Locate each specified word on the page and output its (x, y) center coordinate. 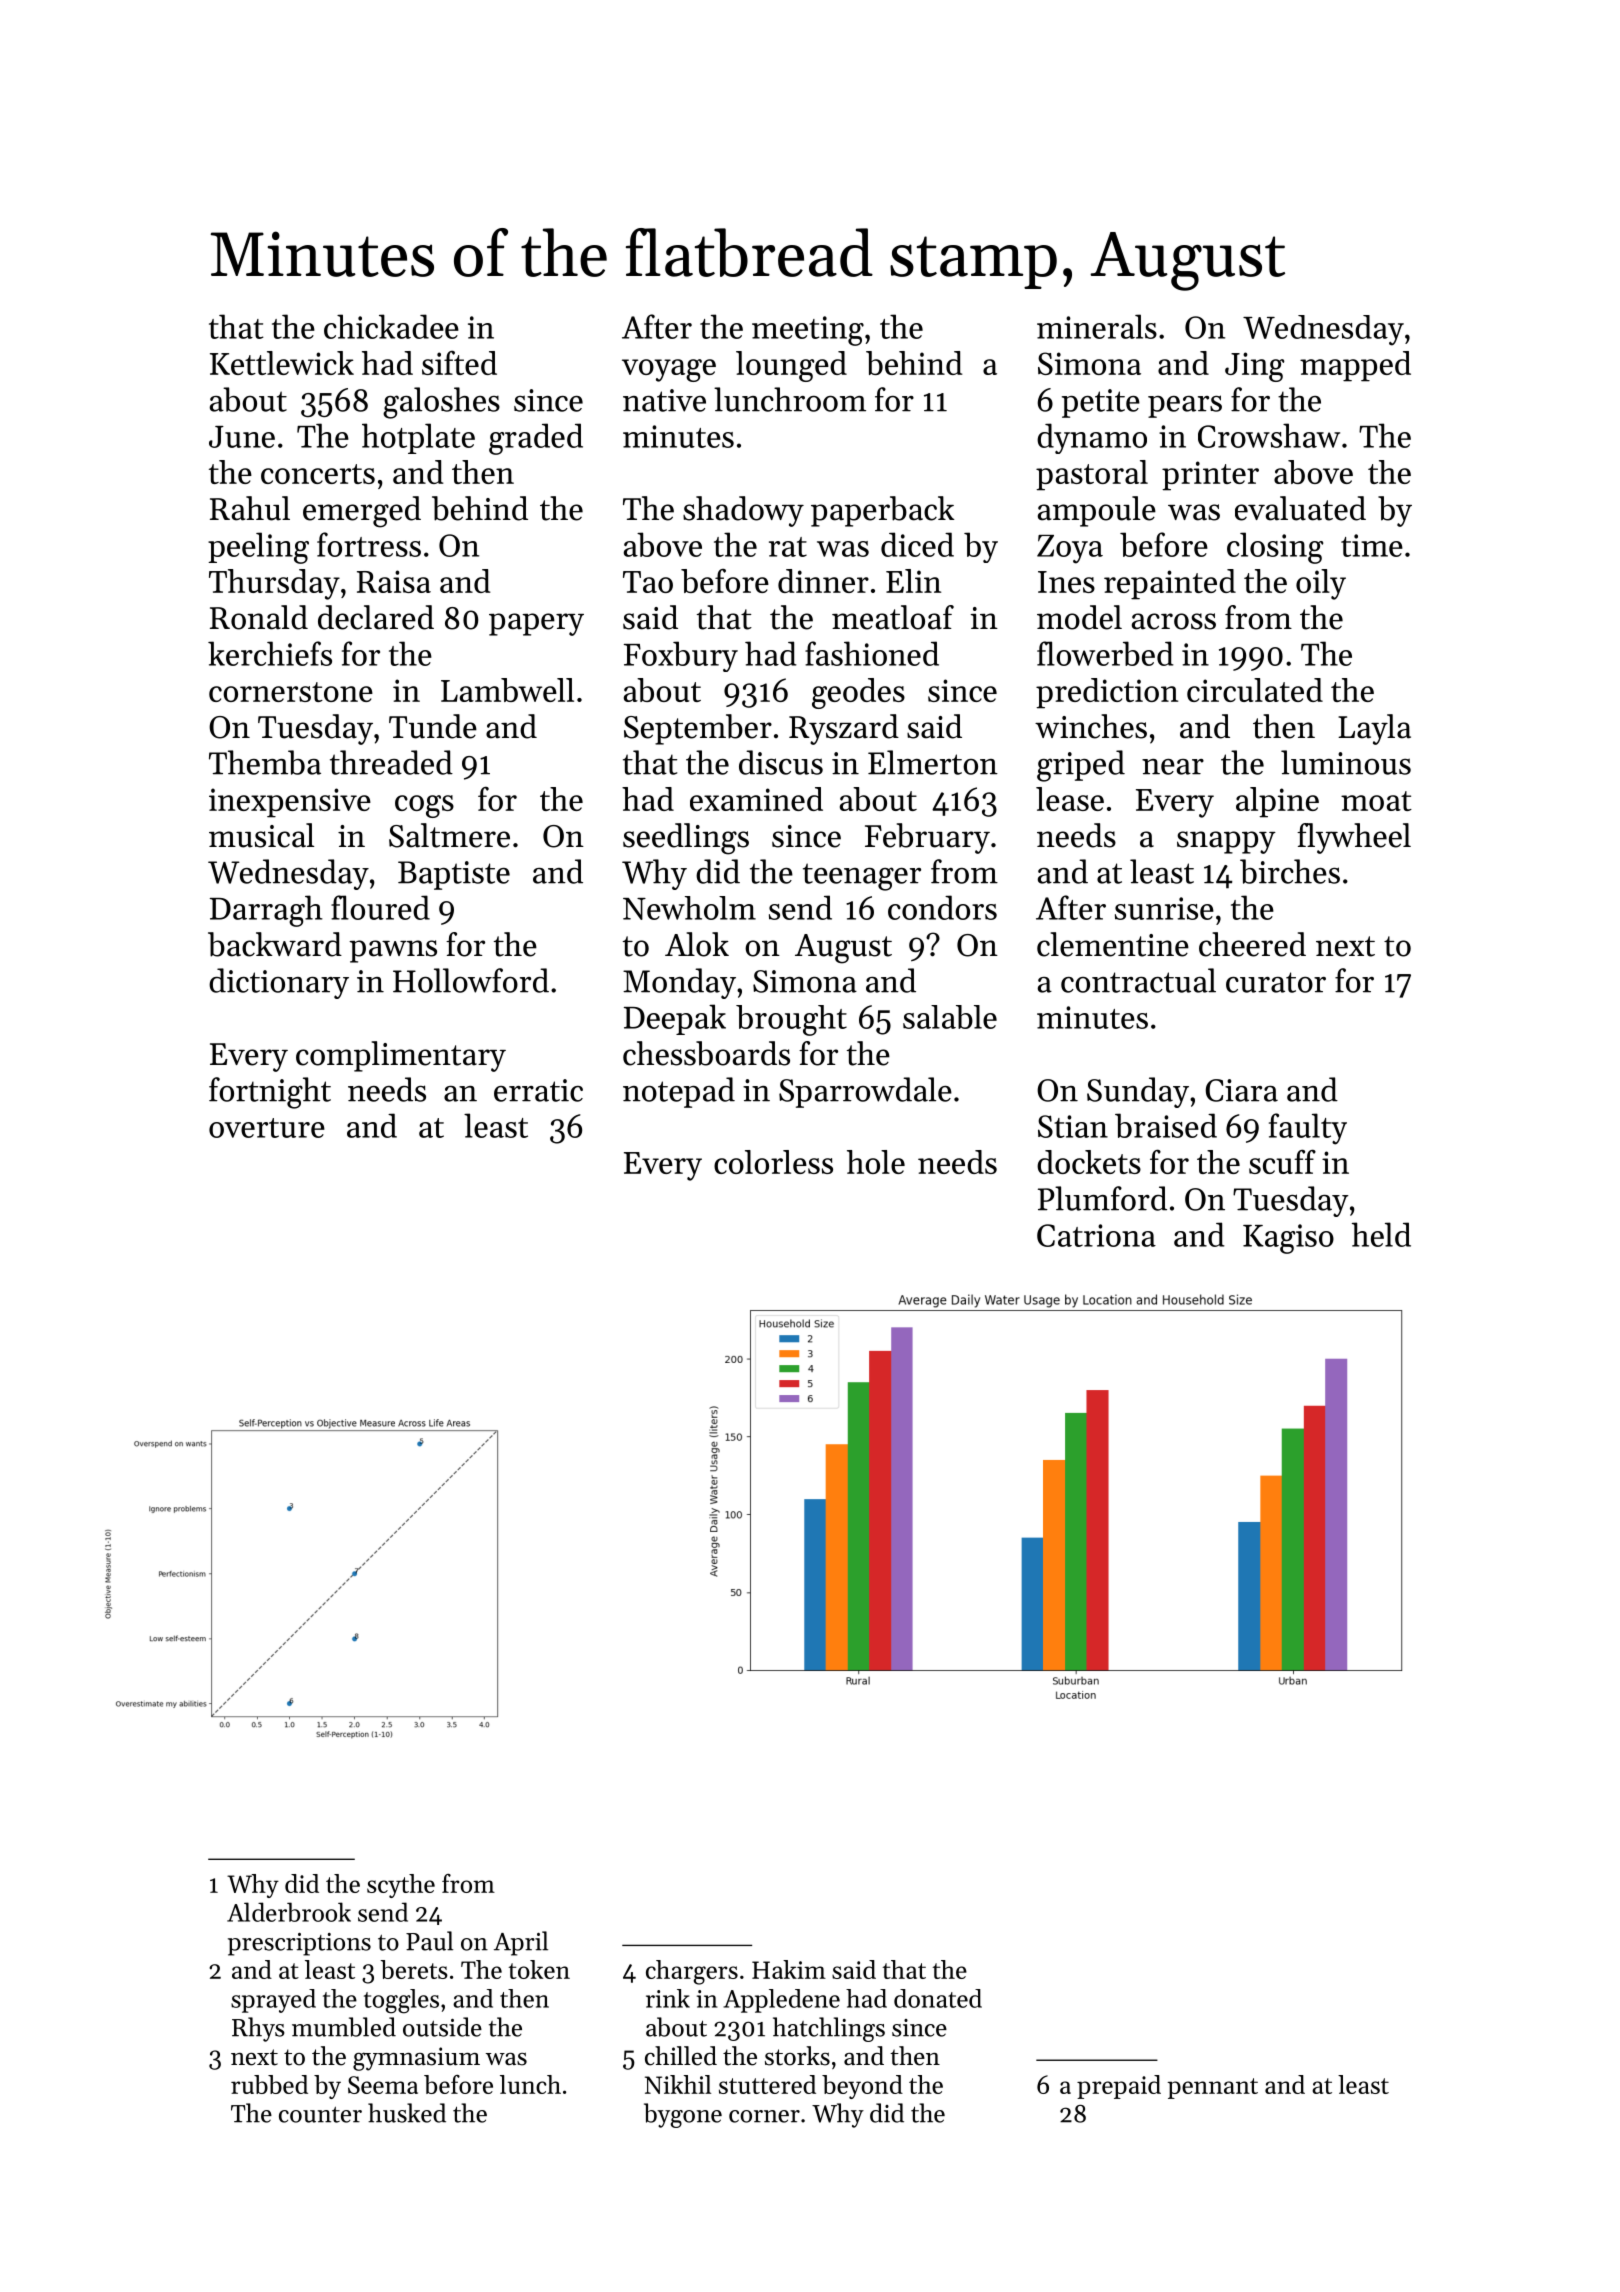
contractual (1138, 980)
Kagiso (1288, 1239)
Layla (1374, 729)
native (664, 400)
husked (407, 2113)
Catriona (1096, 1235)
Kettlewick (282, 363)
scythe (401, 1886)
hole (876, 1162)
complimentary (401, 1056)
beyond (862, 2087)
